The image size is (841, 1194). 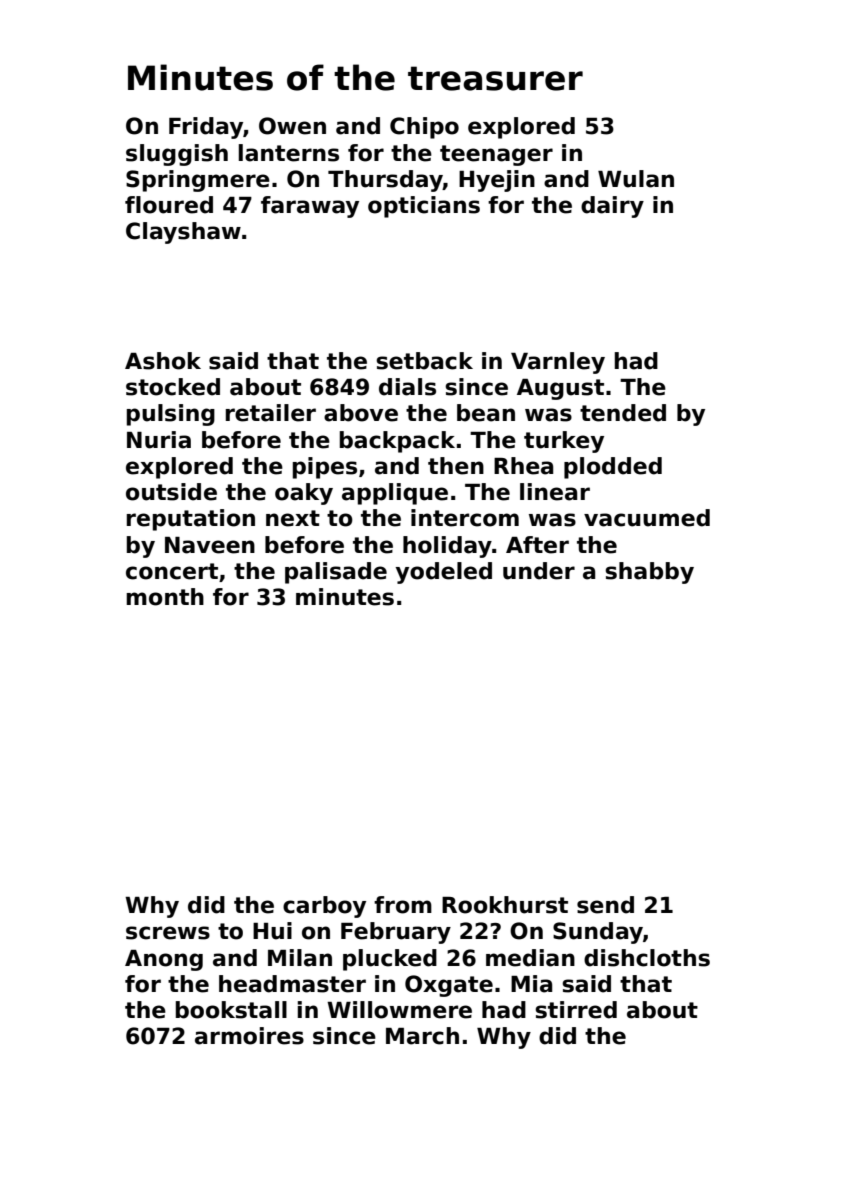 I want to click on intercom, so click(x=465, y=518).
